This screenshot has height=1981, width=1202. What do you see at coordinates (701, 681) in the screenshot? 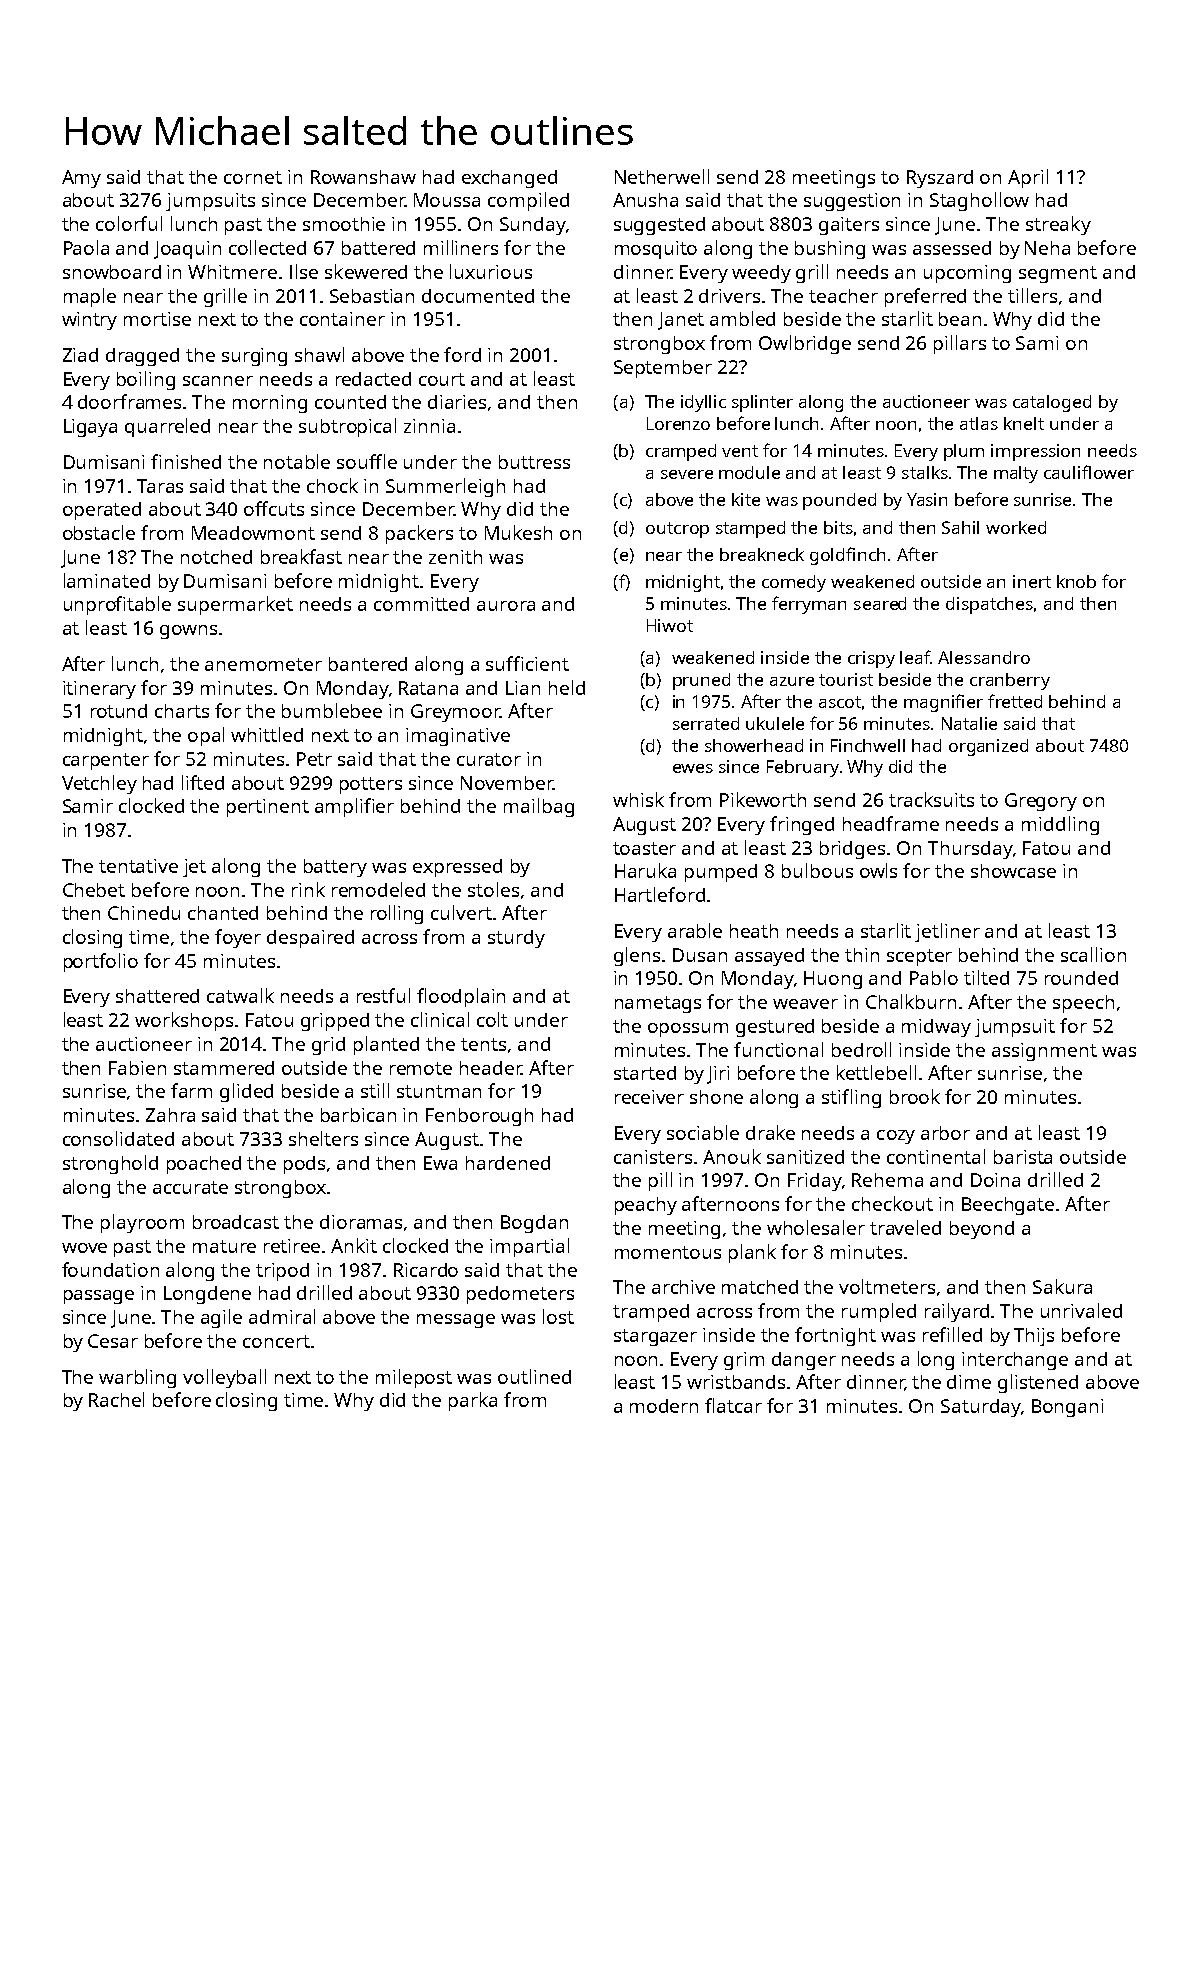
I see `pruned` at bounding box center [701, 681].
